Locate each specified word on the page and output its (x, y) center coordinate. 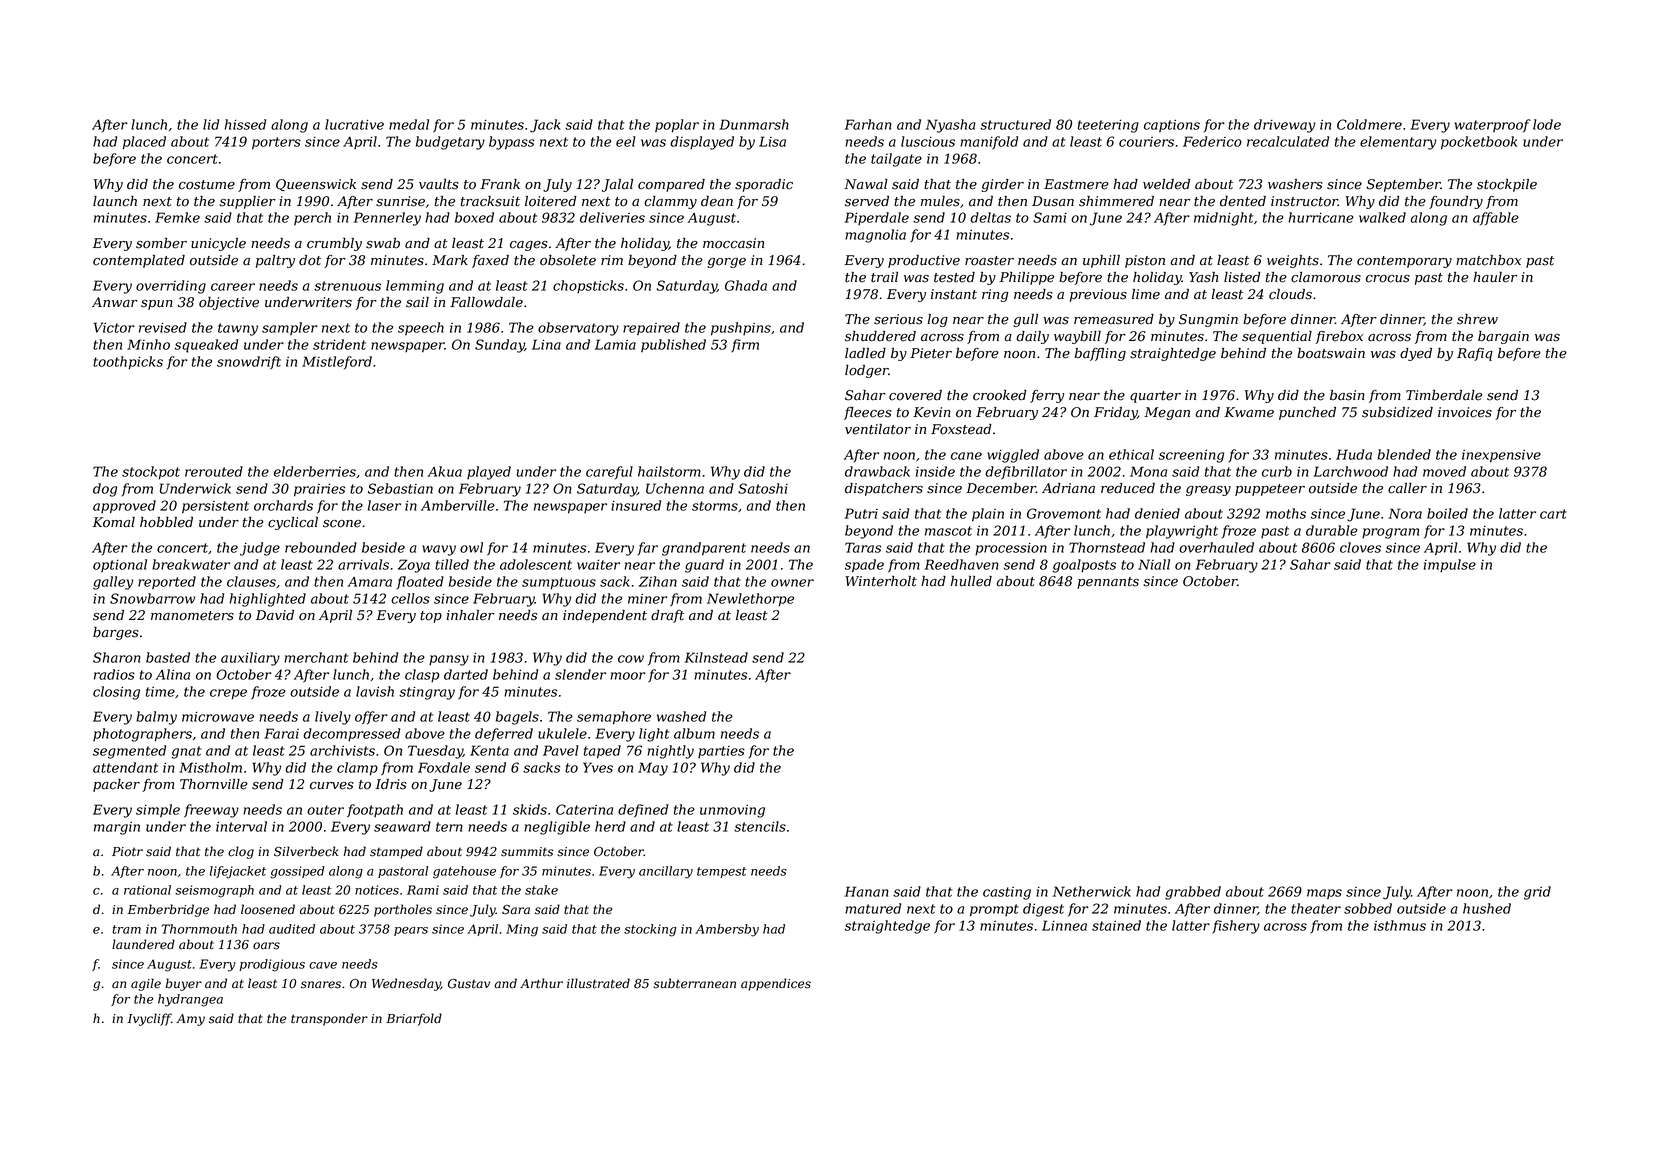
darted (466, 674)
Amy (190, 1020)
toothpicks (128, 363)
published (673, 345)
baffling (1100, 354)
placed (144, 143)
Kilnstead (716, 657)
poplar (677, 126)
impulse (1450, 565)
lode (1547, 124)
